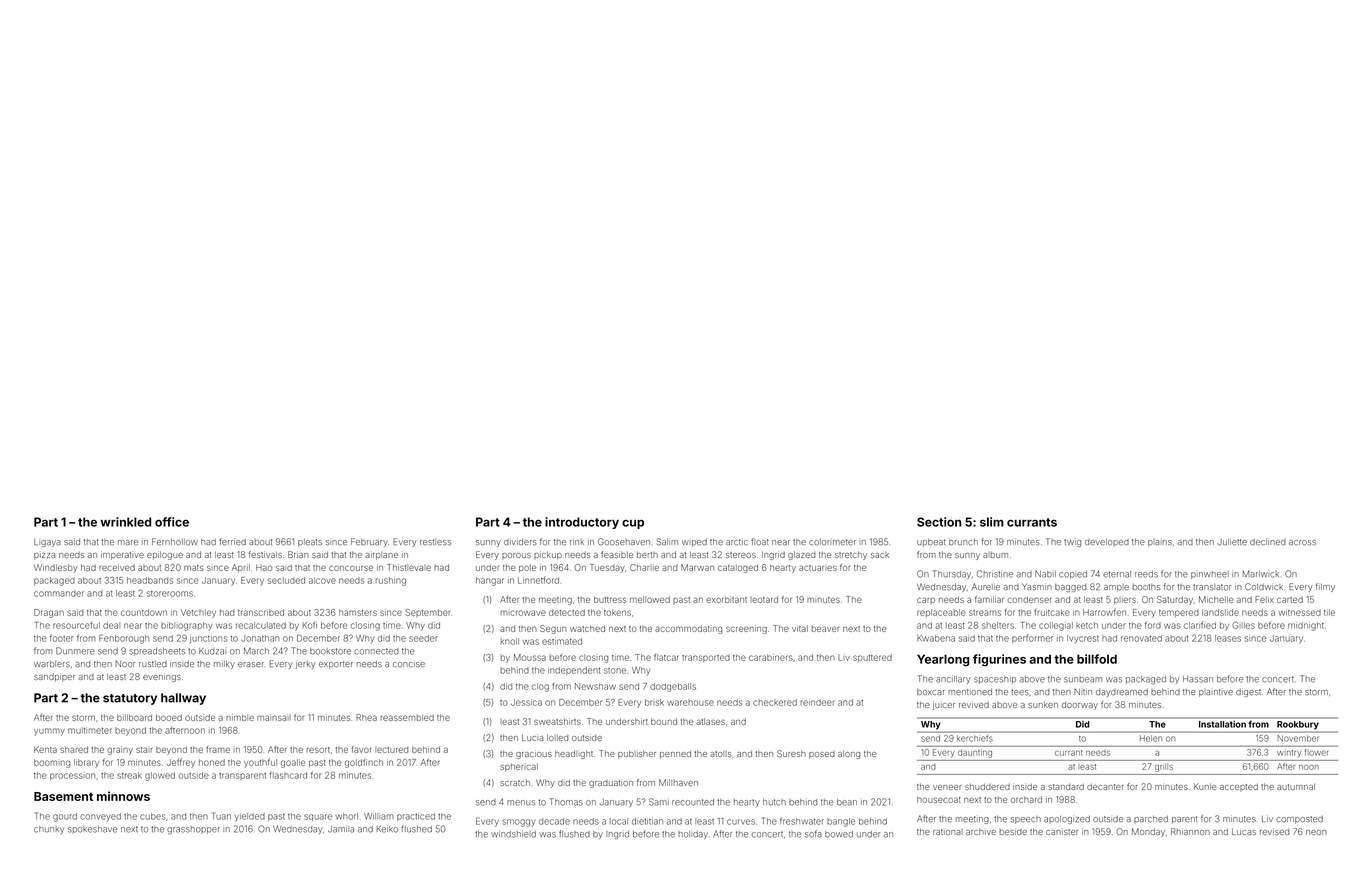 The image size is (1372, 887). I want to click on gourd, so click(65, 817).
